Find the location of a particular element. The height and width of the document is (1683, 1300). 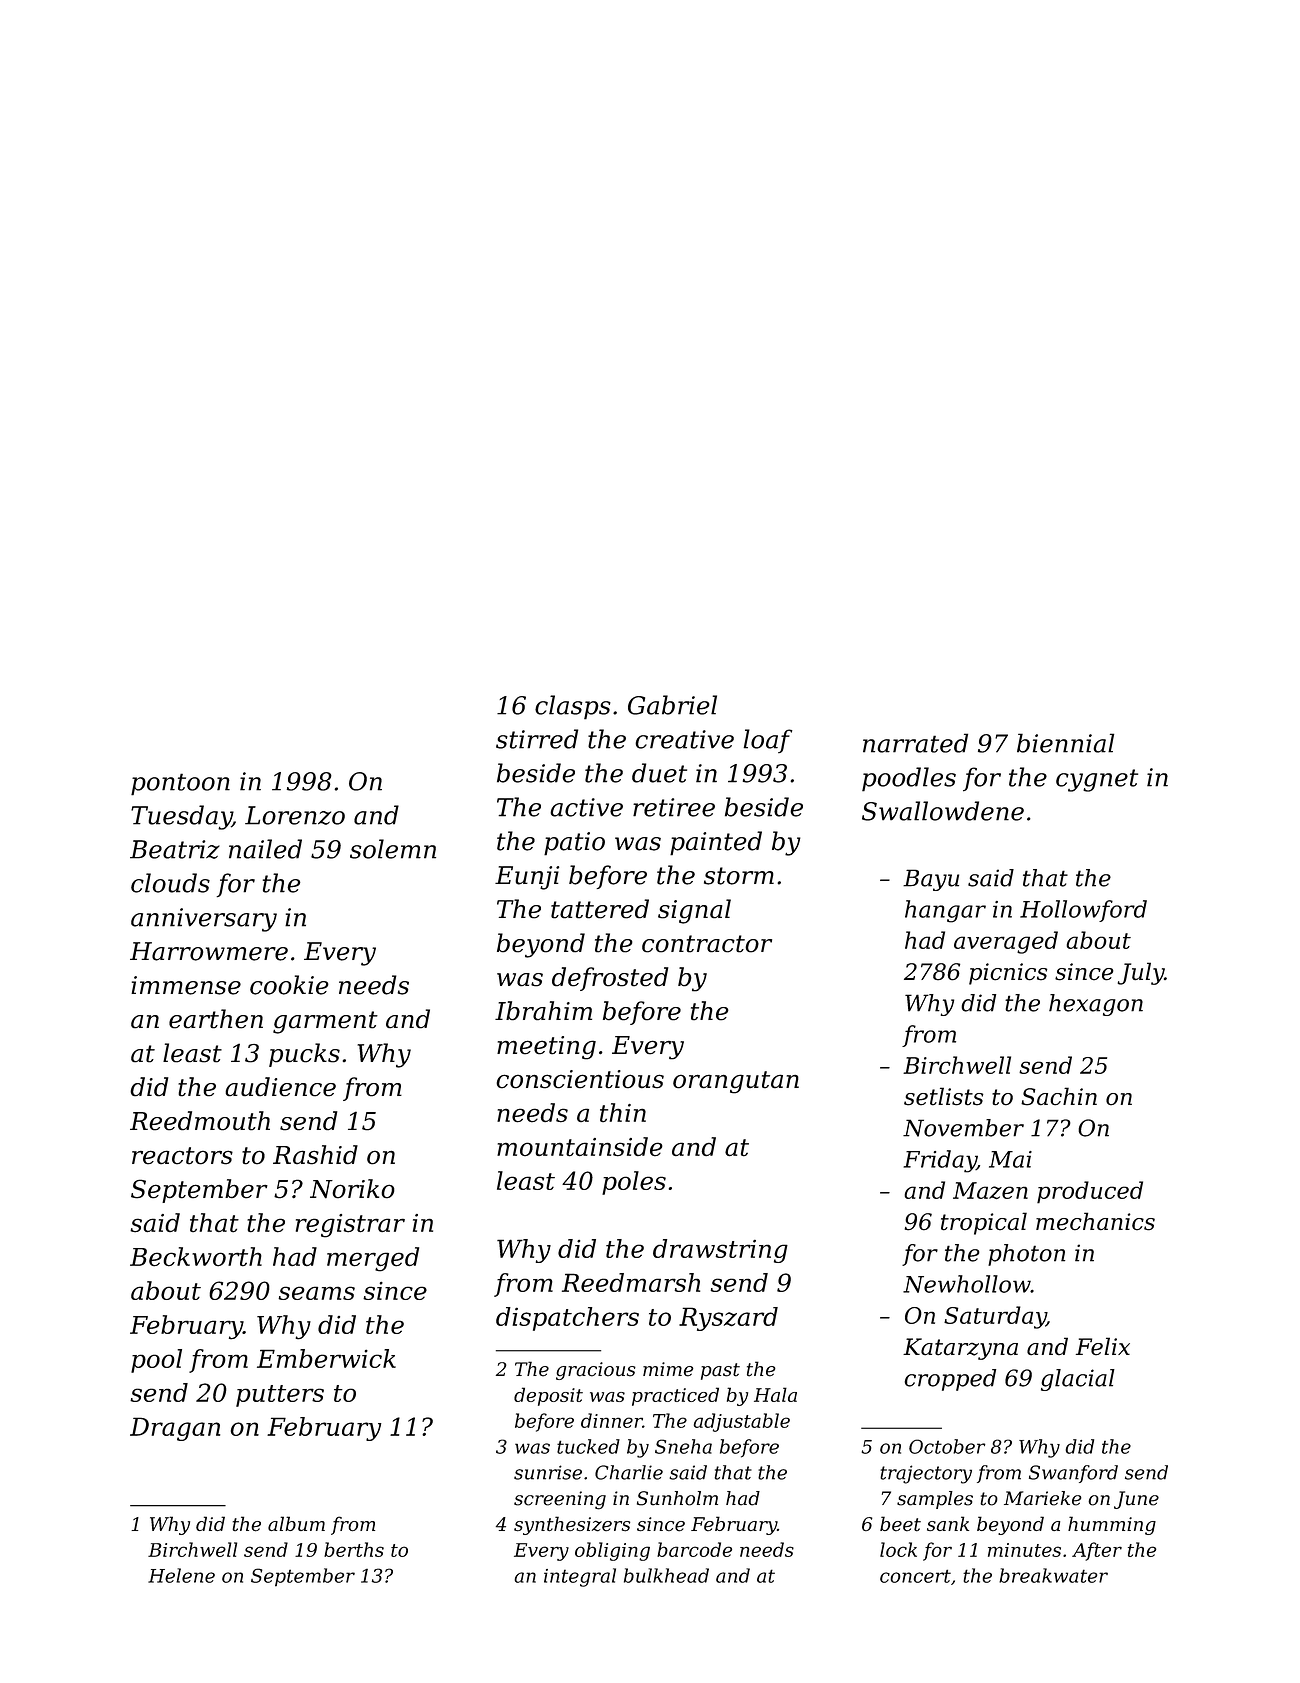

Dragan is located at coordinates (175, 1429).
